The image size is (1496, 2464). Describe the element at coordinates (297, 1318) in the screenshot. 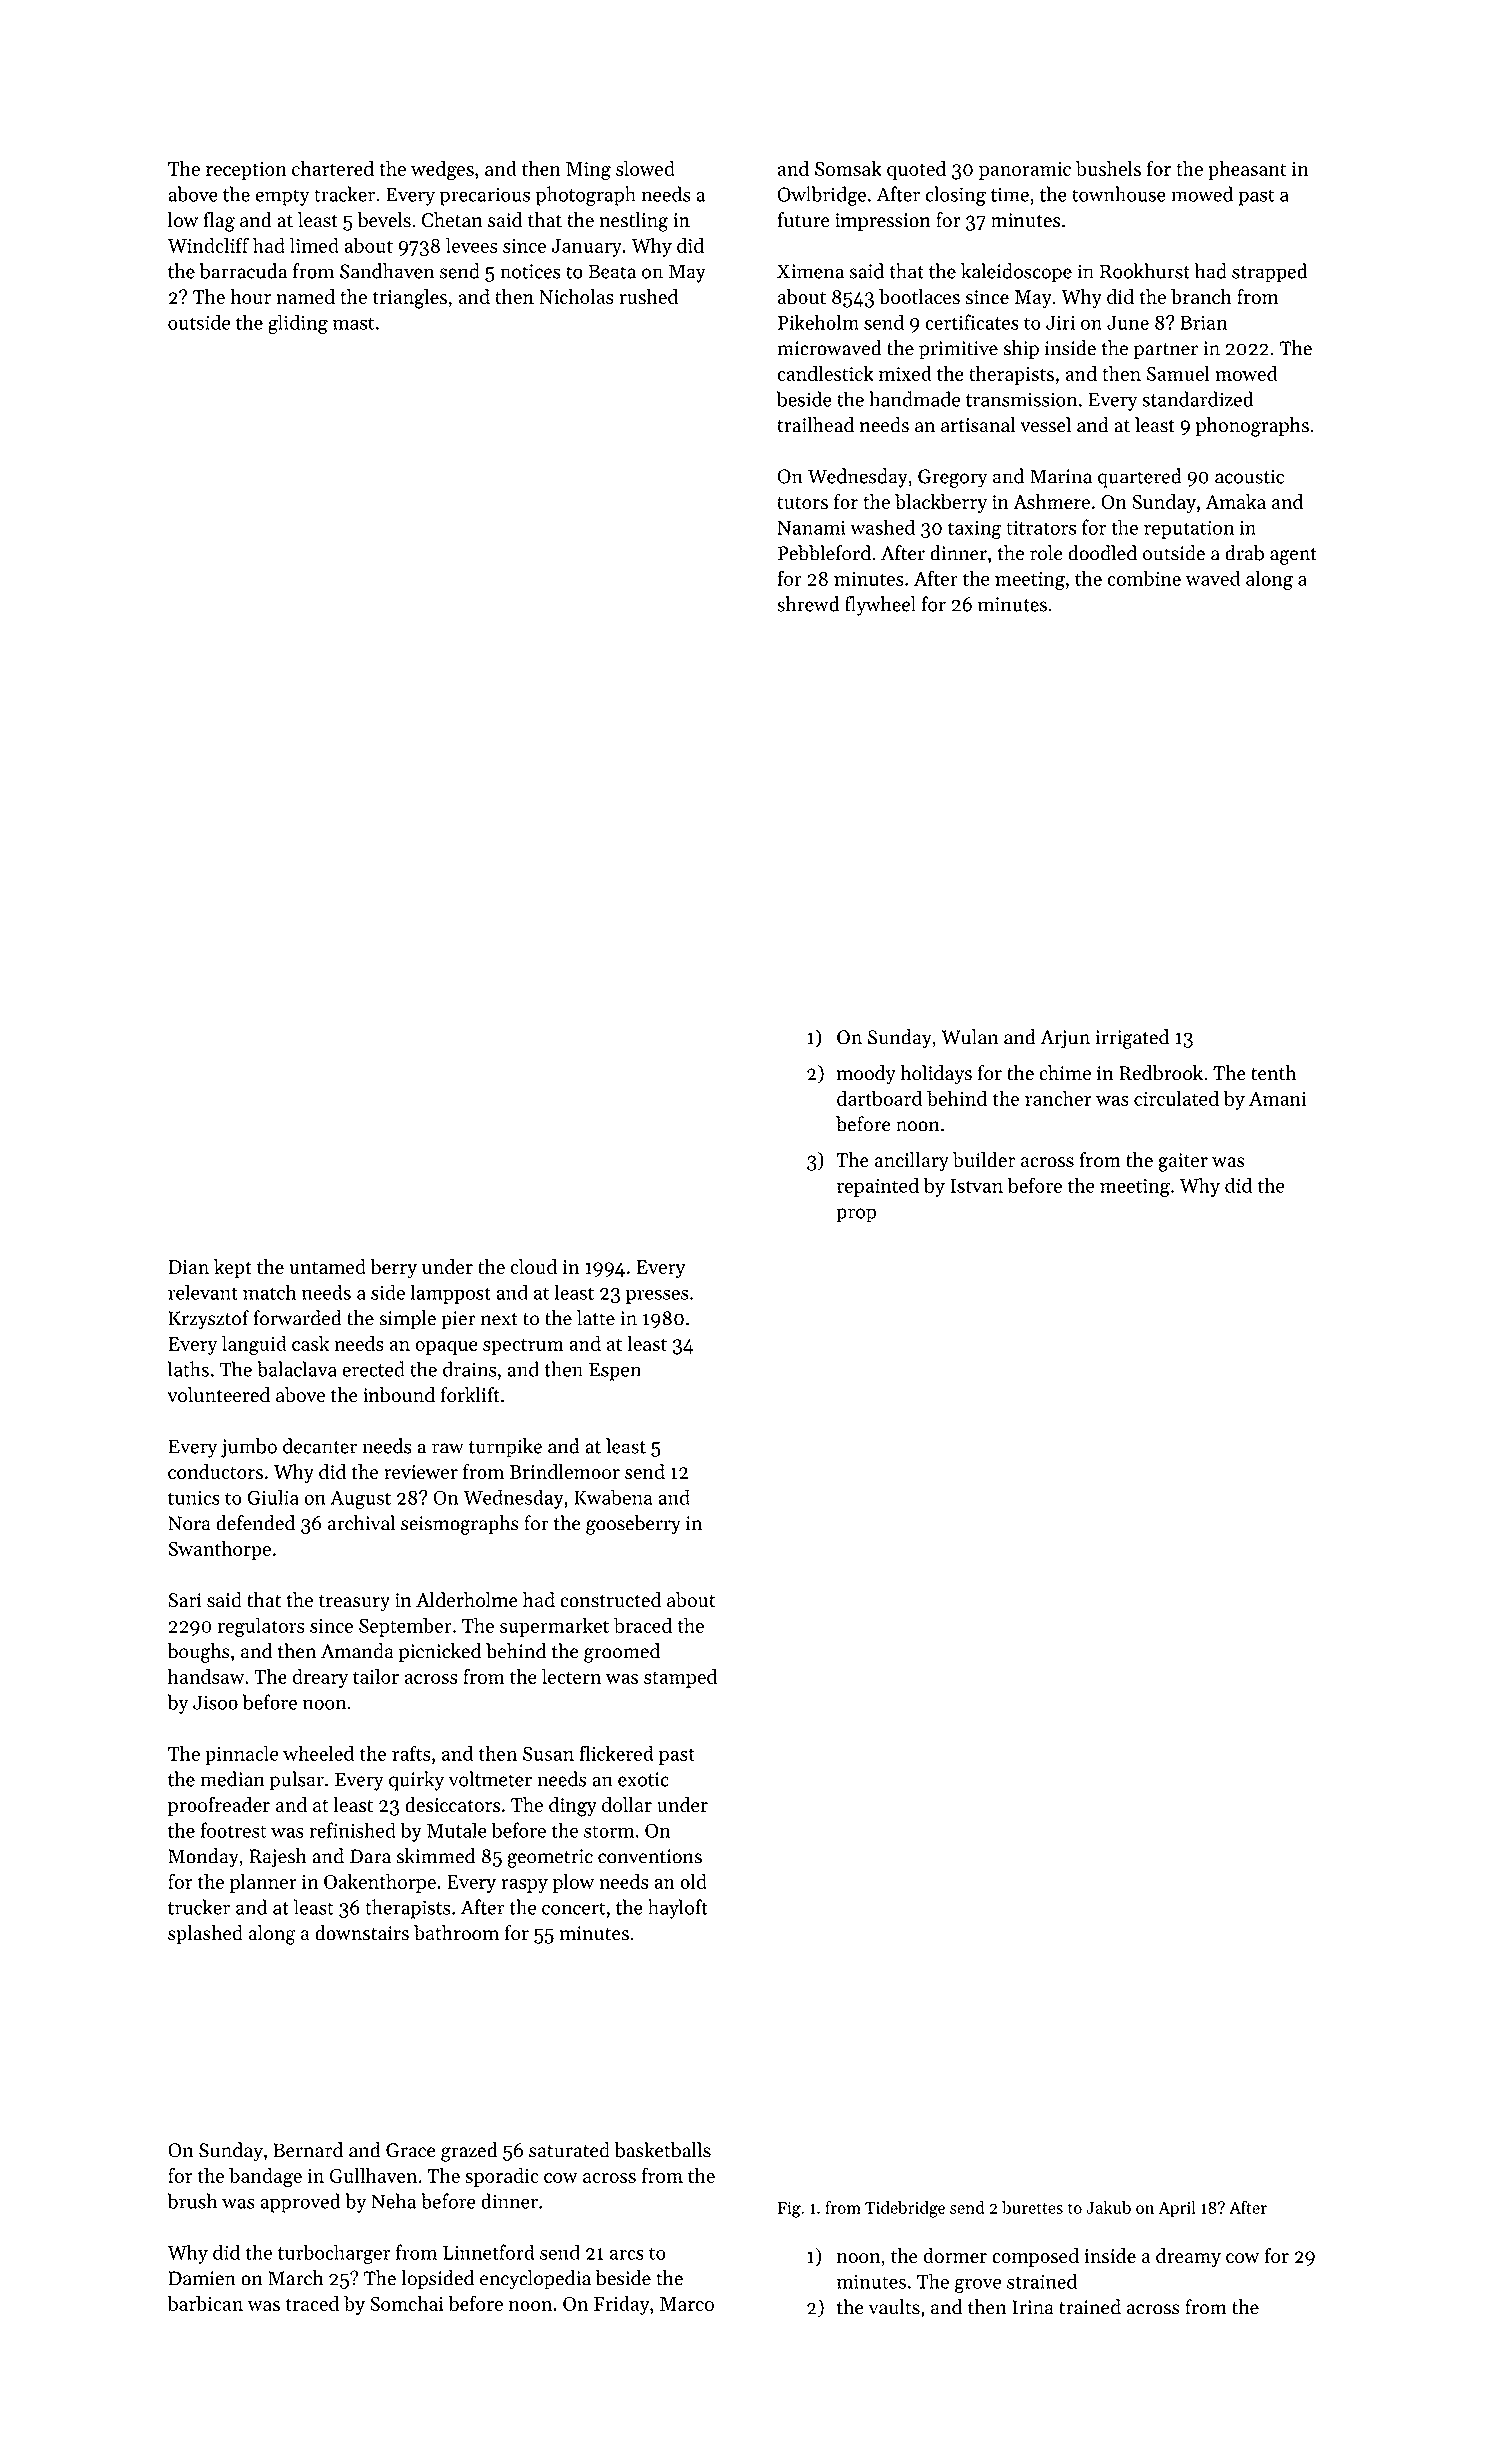

I see `forwarded` at that location.
